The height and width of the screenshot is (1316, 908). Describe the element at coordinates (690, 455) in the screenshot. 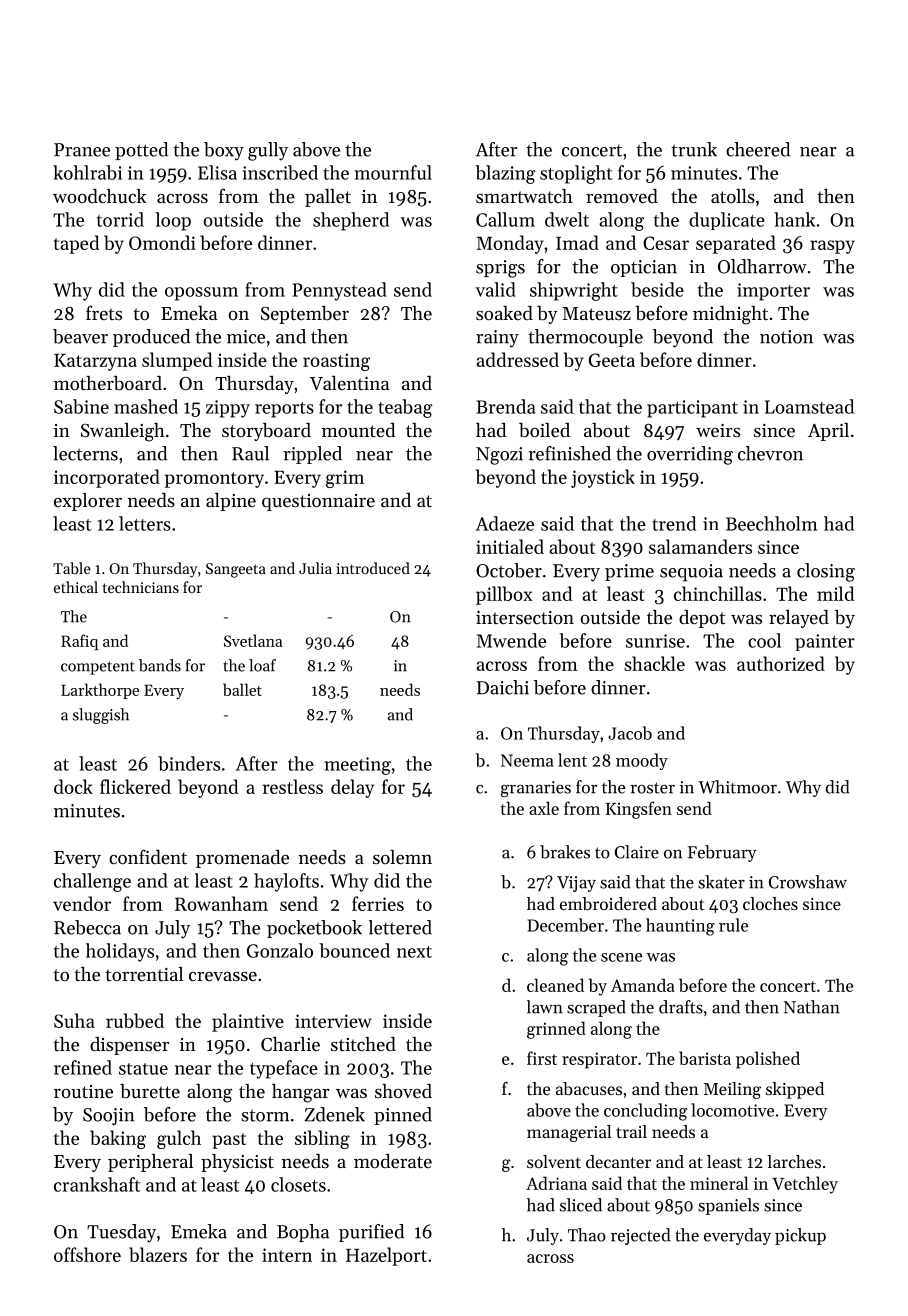

I see `overriding` at that location.
